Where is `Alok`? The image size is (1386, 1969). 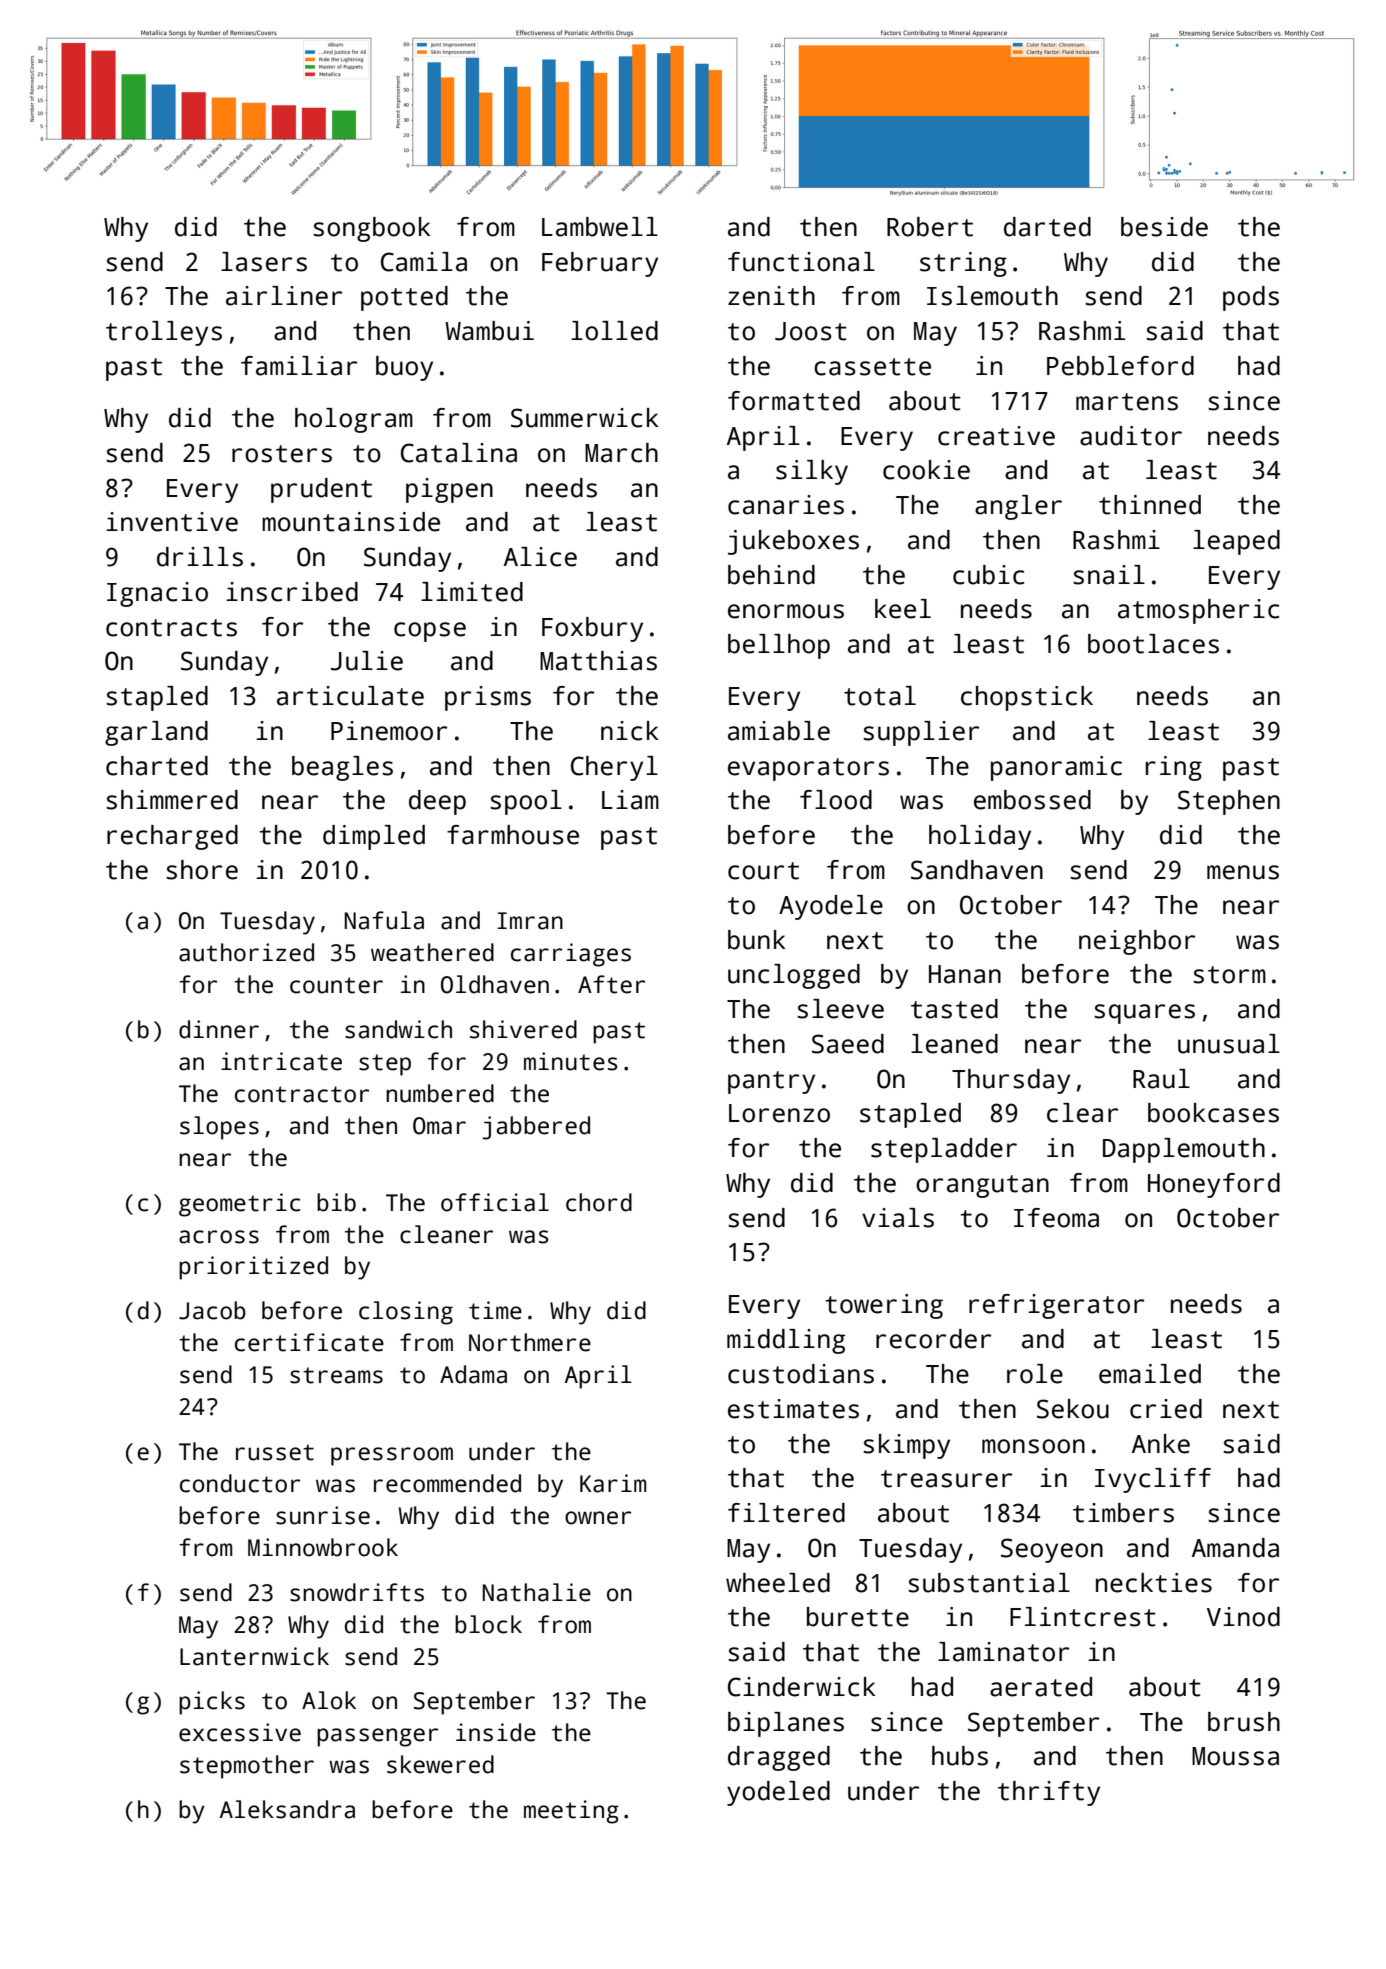
Alok is located at coordinates (329, 1700).
